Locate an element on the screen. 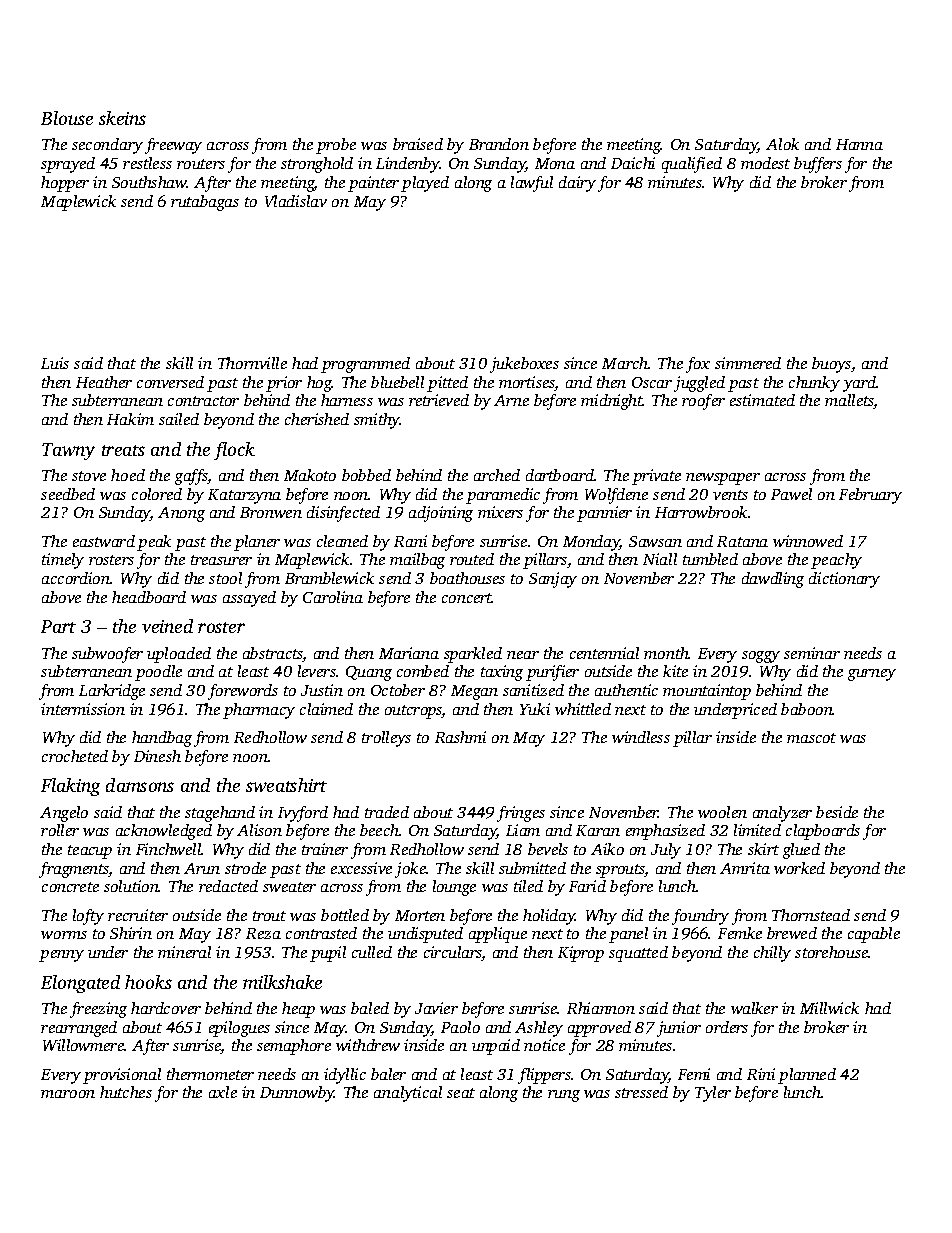 This screenshot has height=1233, width=952. treasurer is located at coordinates (221, 560).
